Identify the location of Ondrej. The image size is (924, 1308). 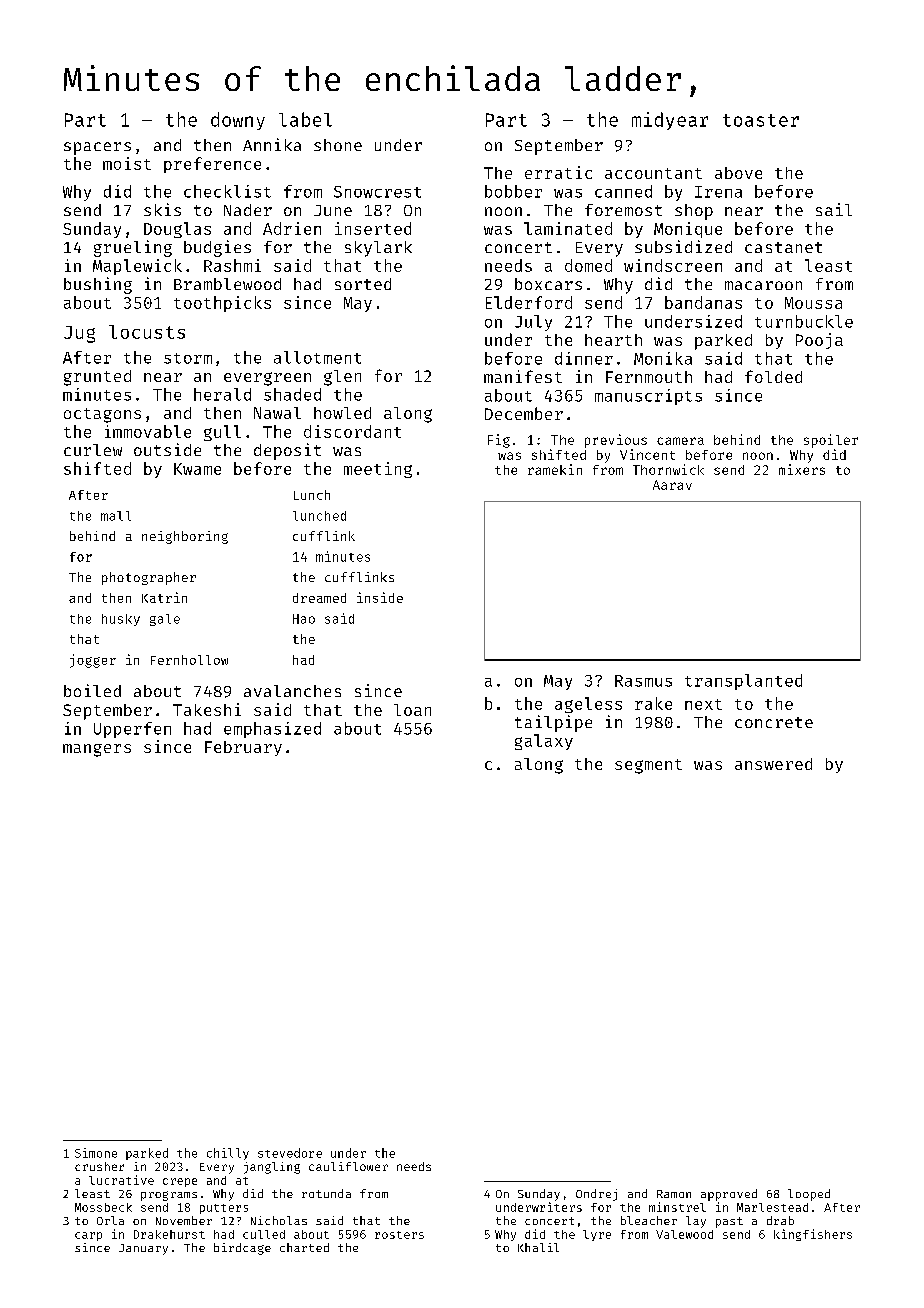
(596, 1195).
